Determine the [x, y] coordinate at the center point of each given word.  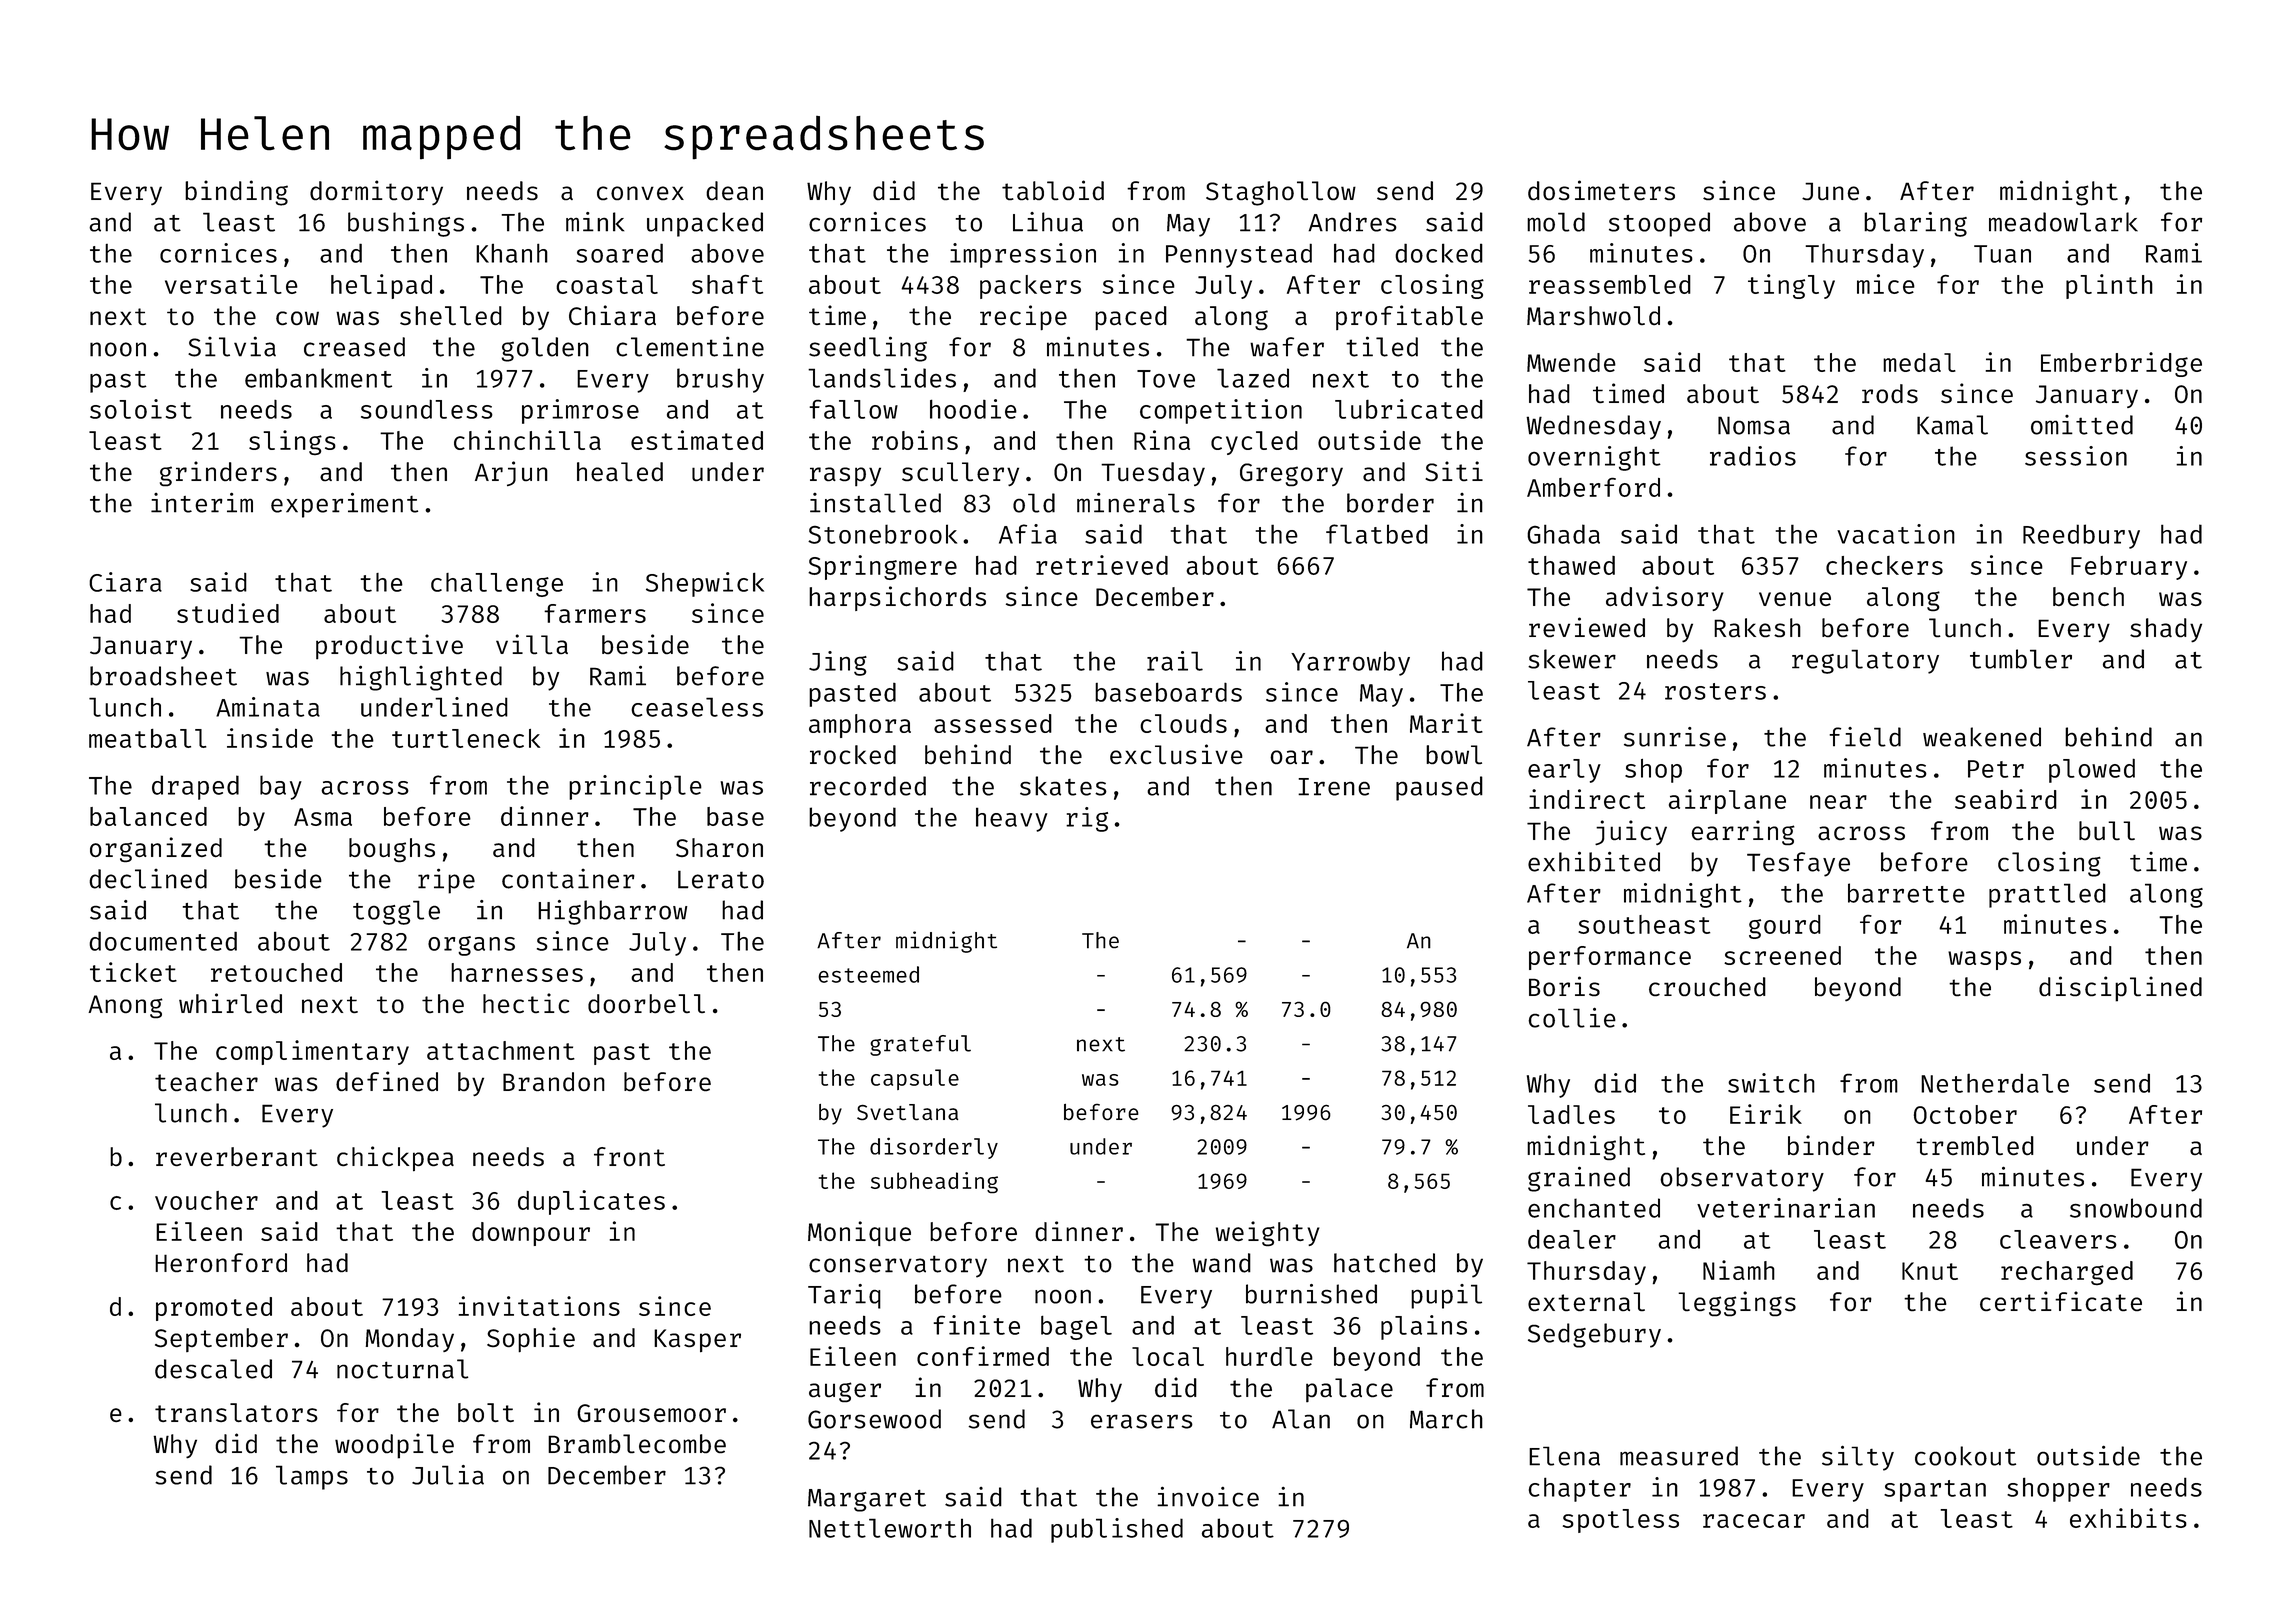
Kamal [1952, 425]
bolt [486, 1412]
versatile [231, 284]
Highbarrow [612, 912]
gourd [1785, 927]
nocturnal [402, 1369]
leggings [1737, 1303]
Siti [1454, 471]
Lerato [721, 879]
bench [2088, 596]
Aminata [268, 707]
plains [1424, 1327]
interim [202, 502]
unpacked [705, 224]
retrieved [1102, 565]
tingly [1791, 286]
